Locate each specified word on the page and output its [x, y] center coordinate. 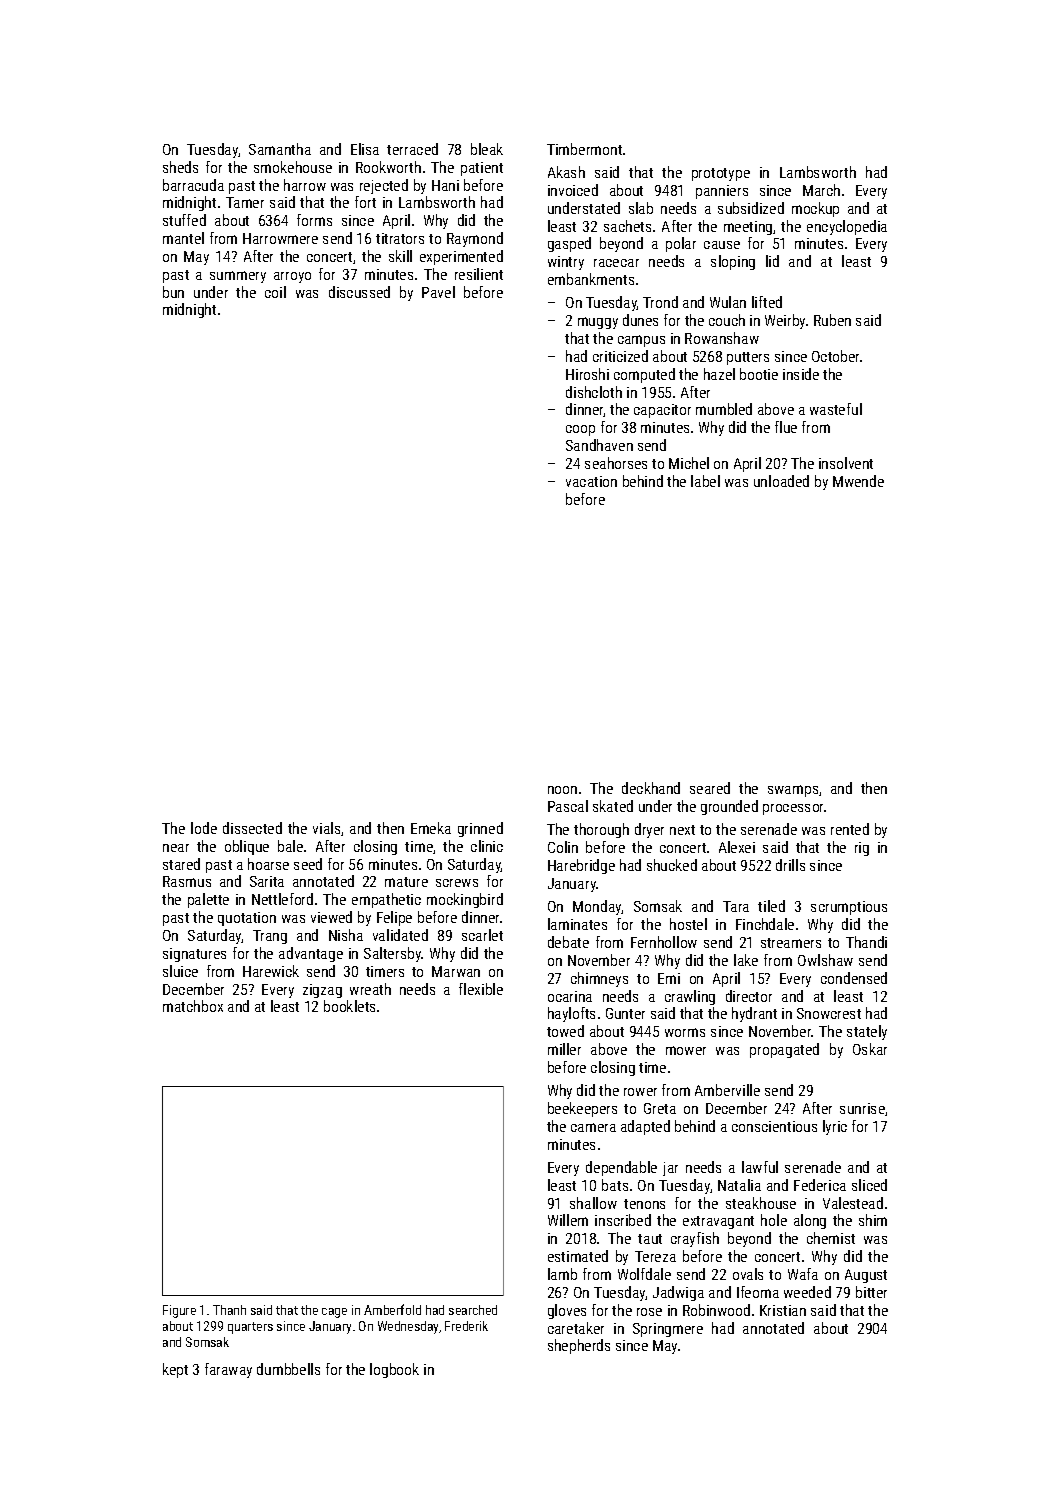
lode [204, 828]
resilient [479, 274]
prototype [721, 174]
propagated [784, 1050]
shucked [672, 865]
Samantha [280, 149]
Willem [568, 1220]
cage [334, 1313]
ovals [748, 1274]
